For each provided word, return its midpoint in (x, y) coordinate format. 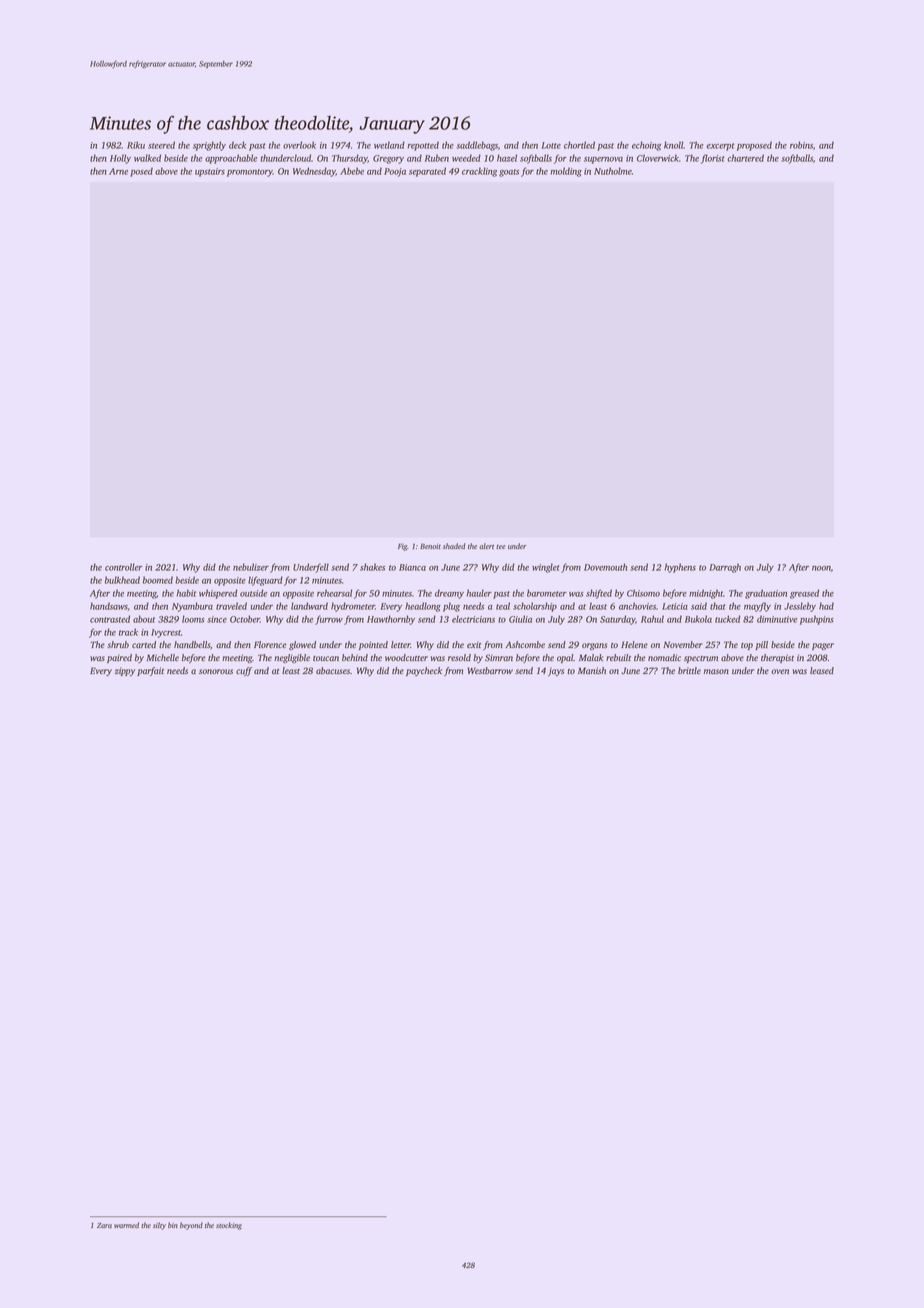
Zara (104, 1225)
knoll (673, 145)
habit (186, 593)
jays (556, 671)
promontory (250, 173)
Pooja (395, 172)
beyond (191, 1226)
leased (822, 670)
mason (716, 671)
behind (355, 657)
